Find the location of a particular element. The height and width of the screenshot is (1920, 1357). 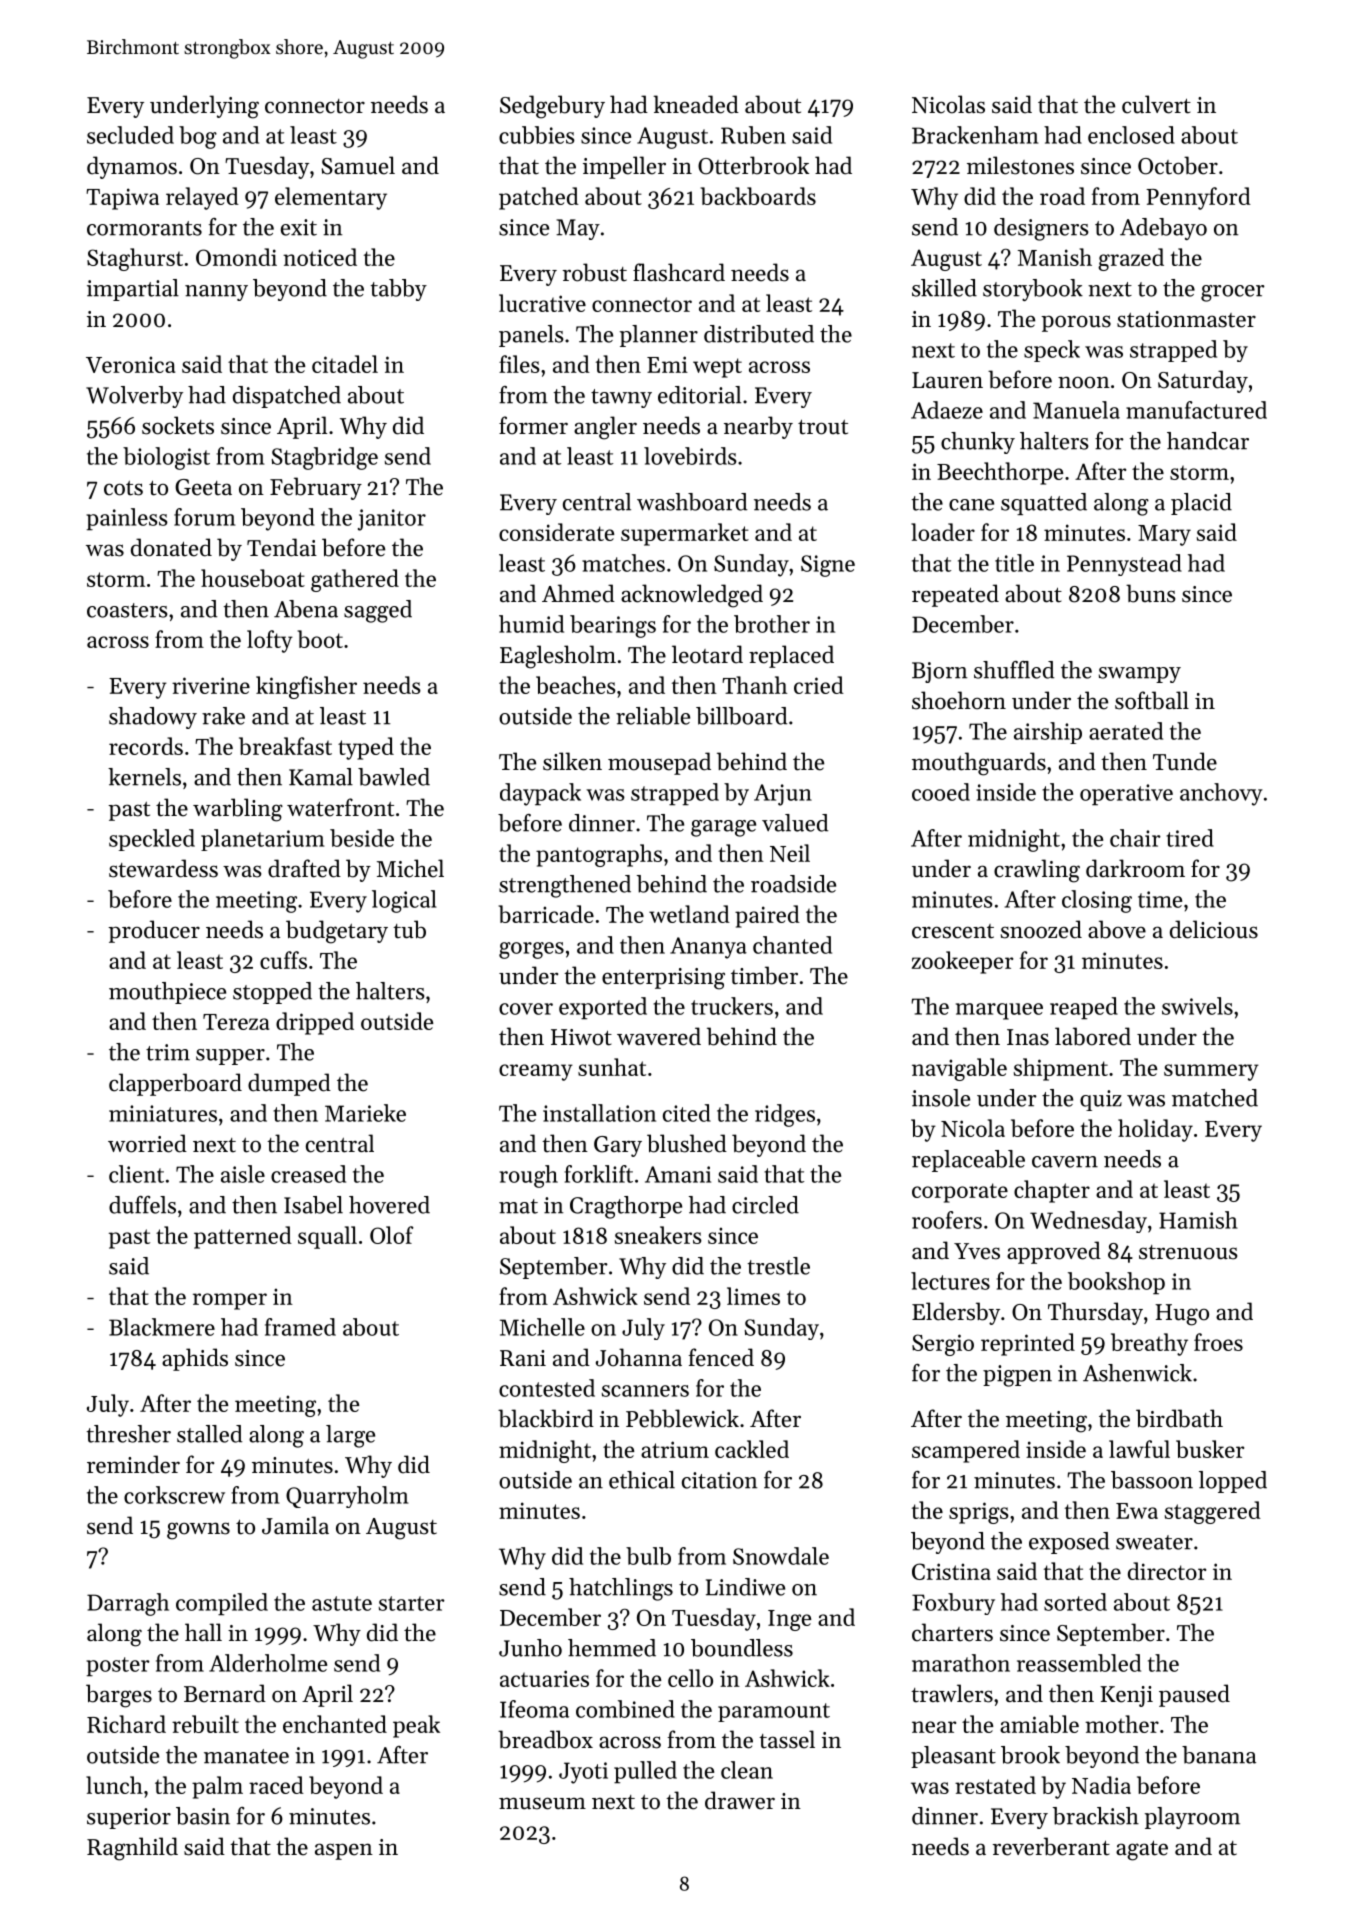

creamy is located at coordinates (536, 1072).
